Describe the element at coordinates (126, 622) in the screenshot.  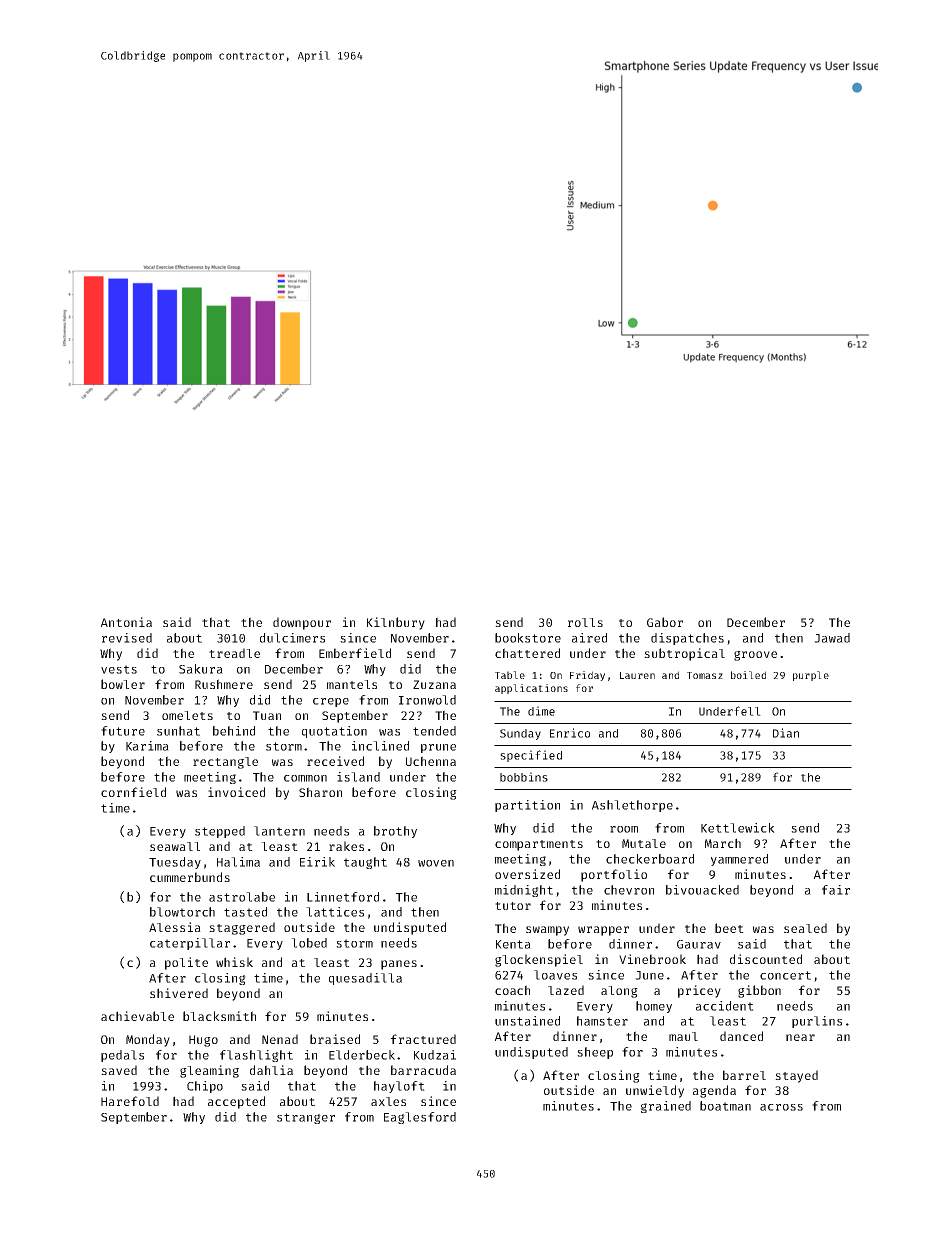
I see `Antonia` at that location.
